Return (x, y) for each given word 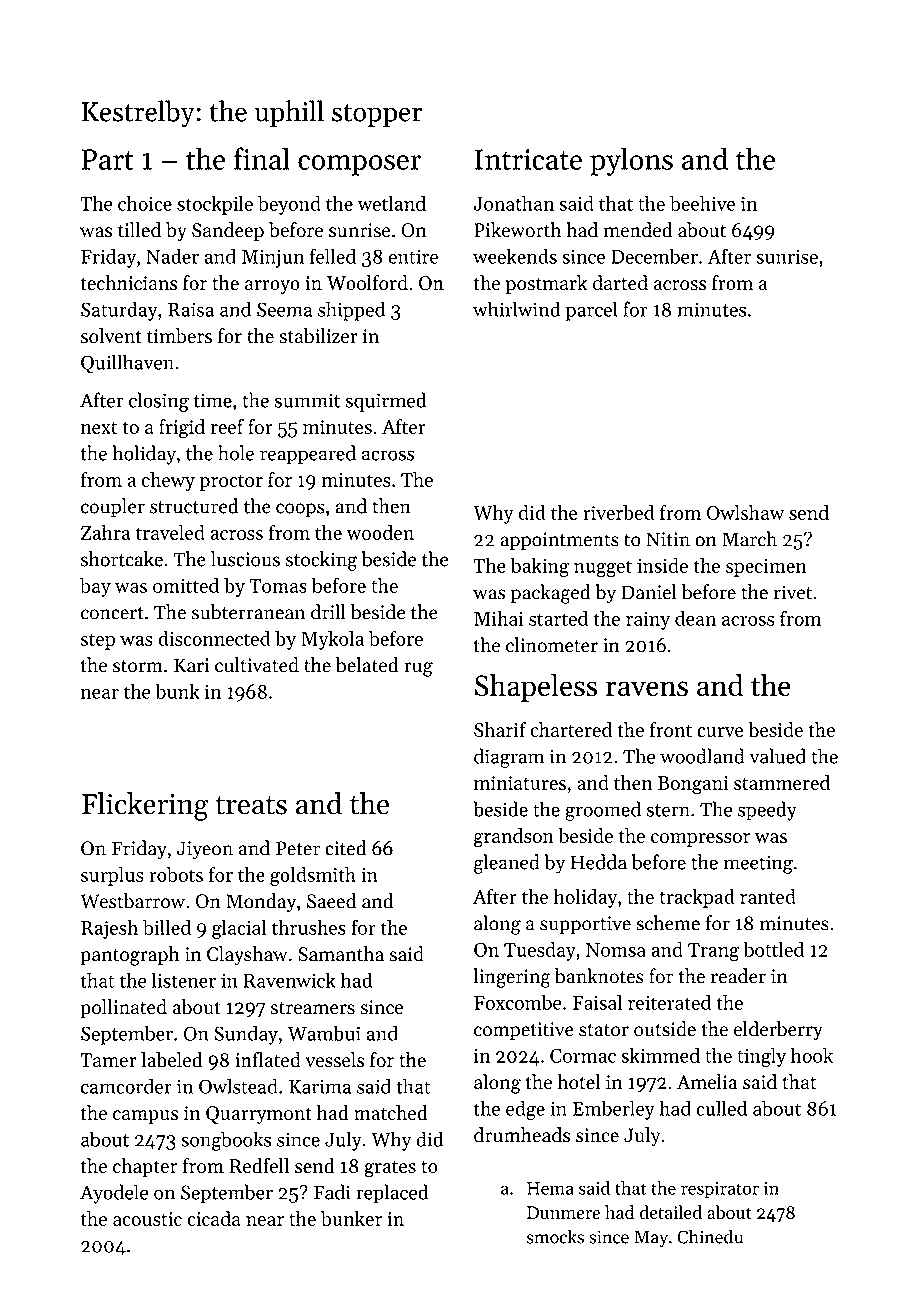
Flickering (145, 806)
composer (359, 165)
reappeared (308, 455)
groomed (603, 811)
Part (107, 159)
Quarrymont (259, 1115)
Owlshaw (745, 512)
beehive (702, 203)
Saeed (331, 901)
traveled (170, 532)
